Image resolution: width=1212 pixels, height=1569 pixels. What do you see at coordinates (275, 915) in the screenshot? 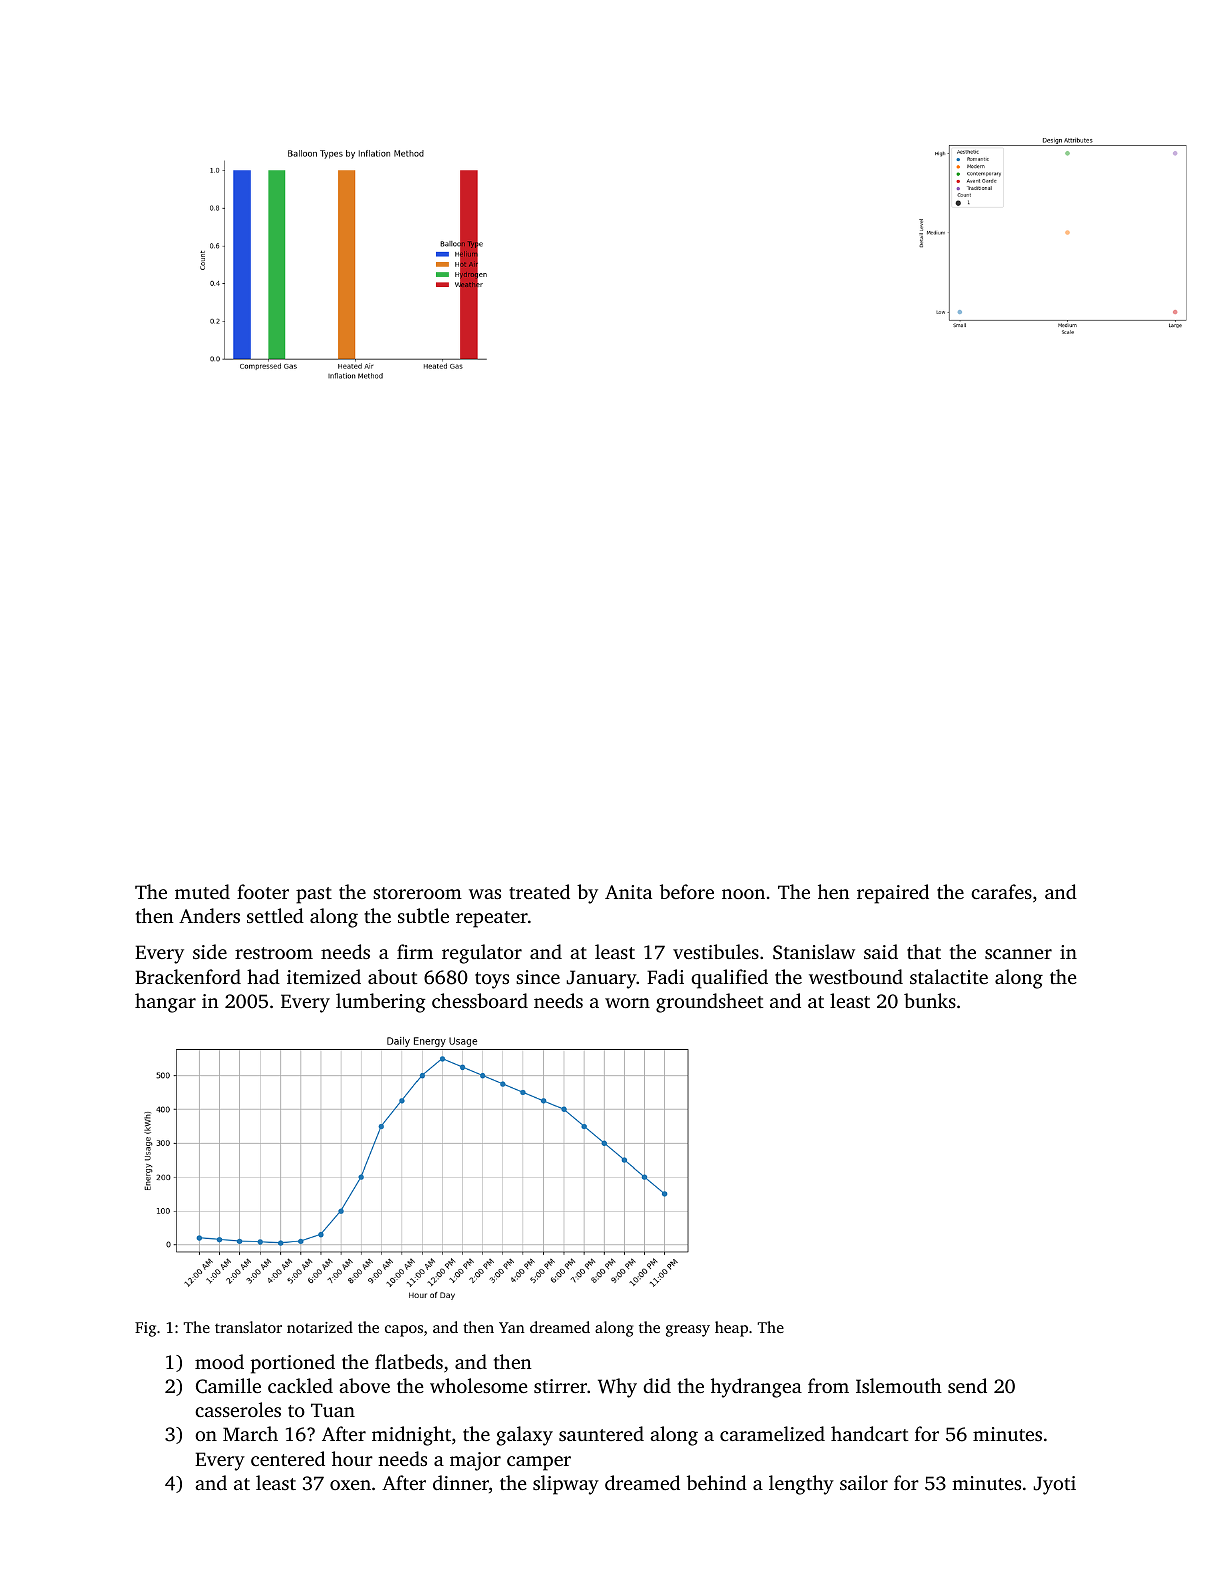
I see `settled` at bounding box center [275, 915].
